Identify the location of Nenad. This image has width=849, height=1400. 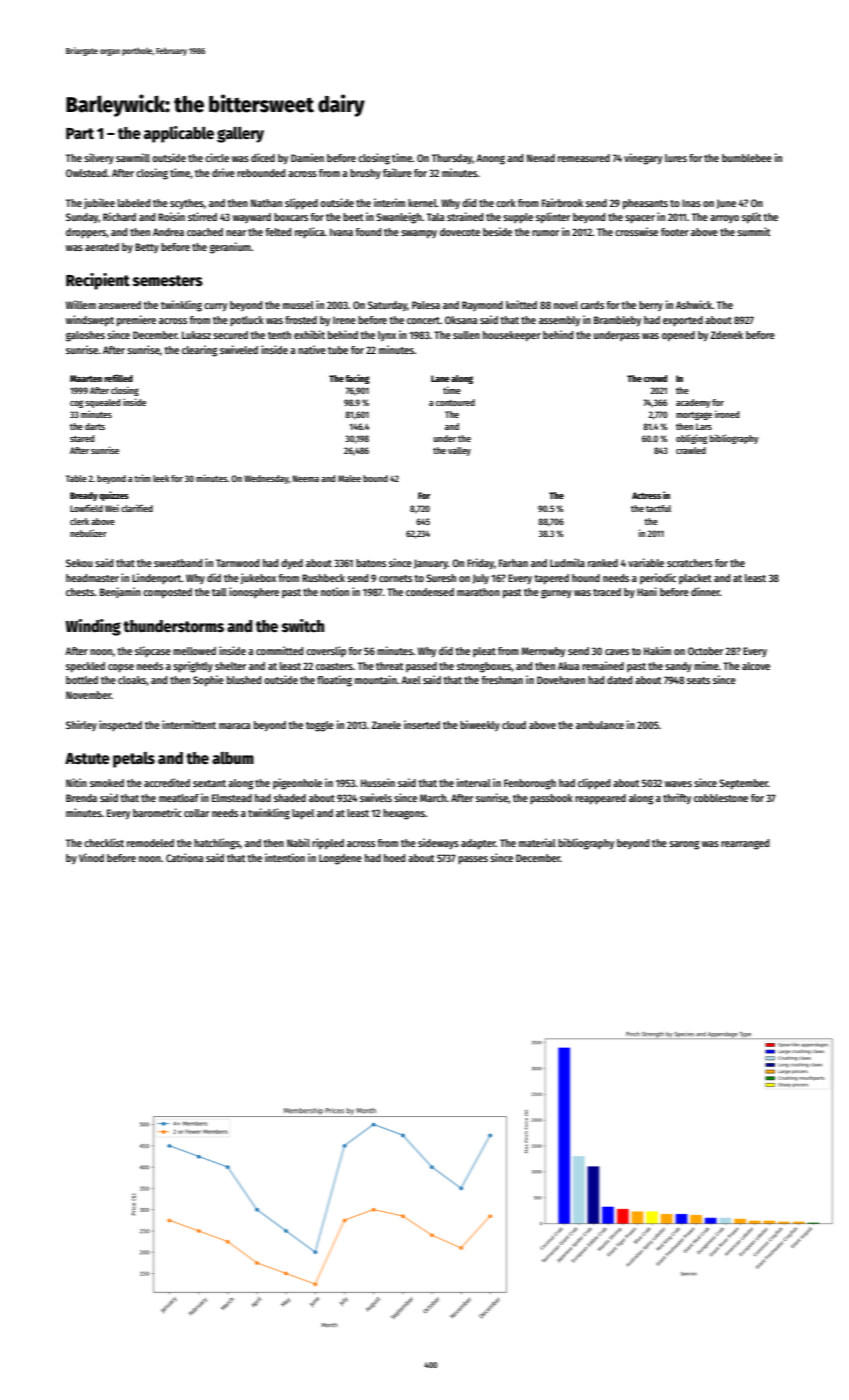
(541, 158).
